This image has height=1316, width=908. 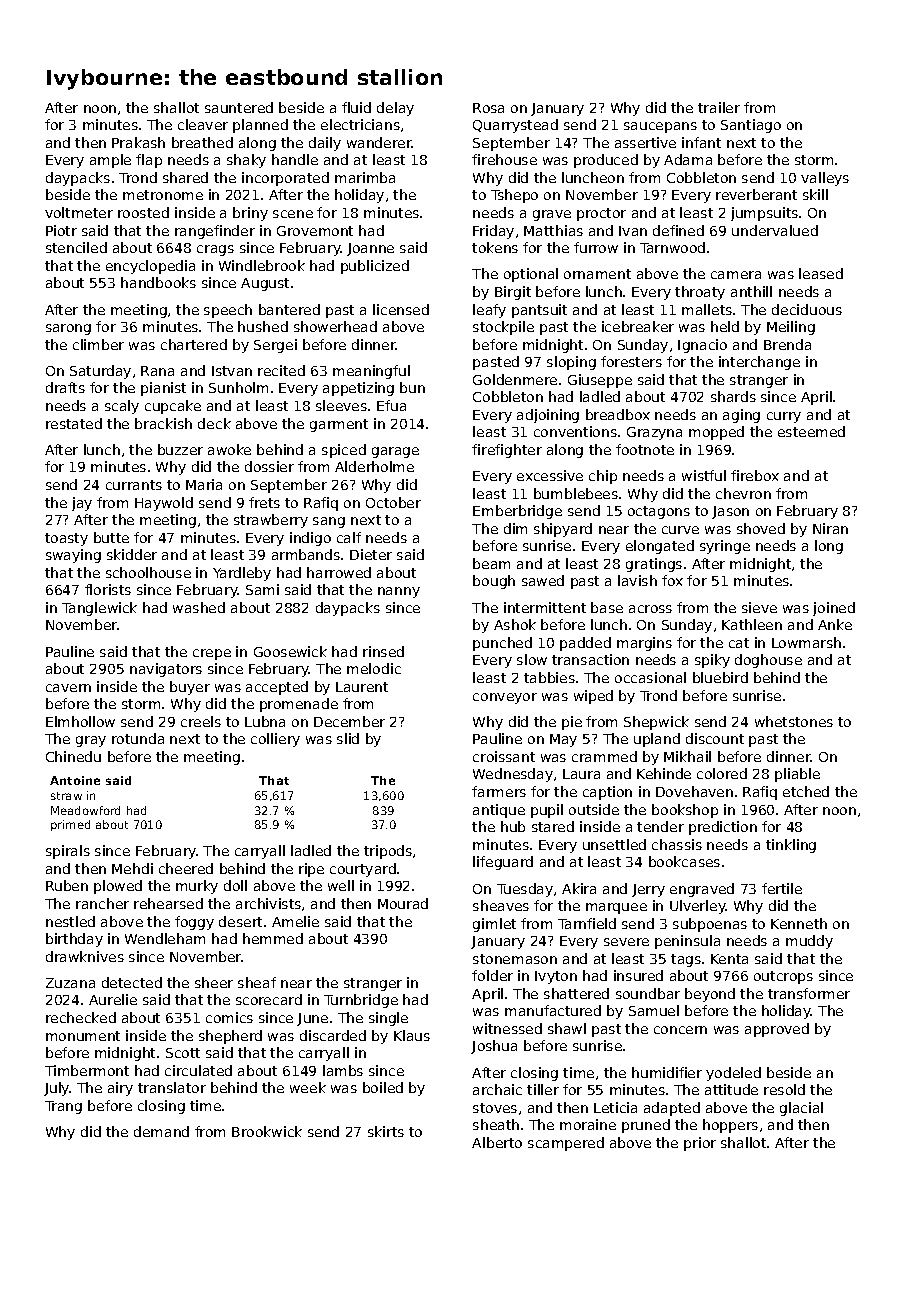 What do you see at coordinates (393, 502) in the image?
I see `October` at bounding box center [393, 502].
